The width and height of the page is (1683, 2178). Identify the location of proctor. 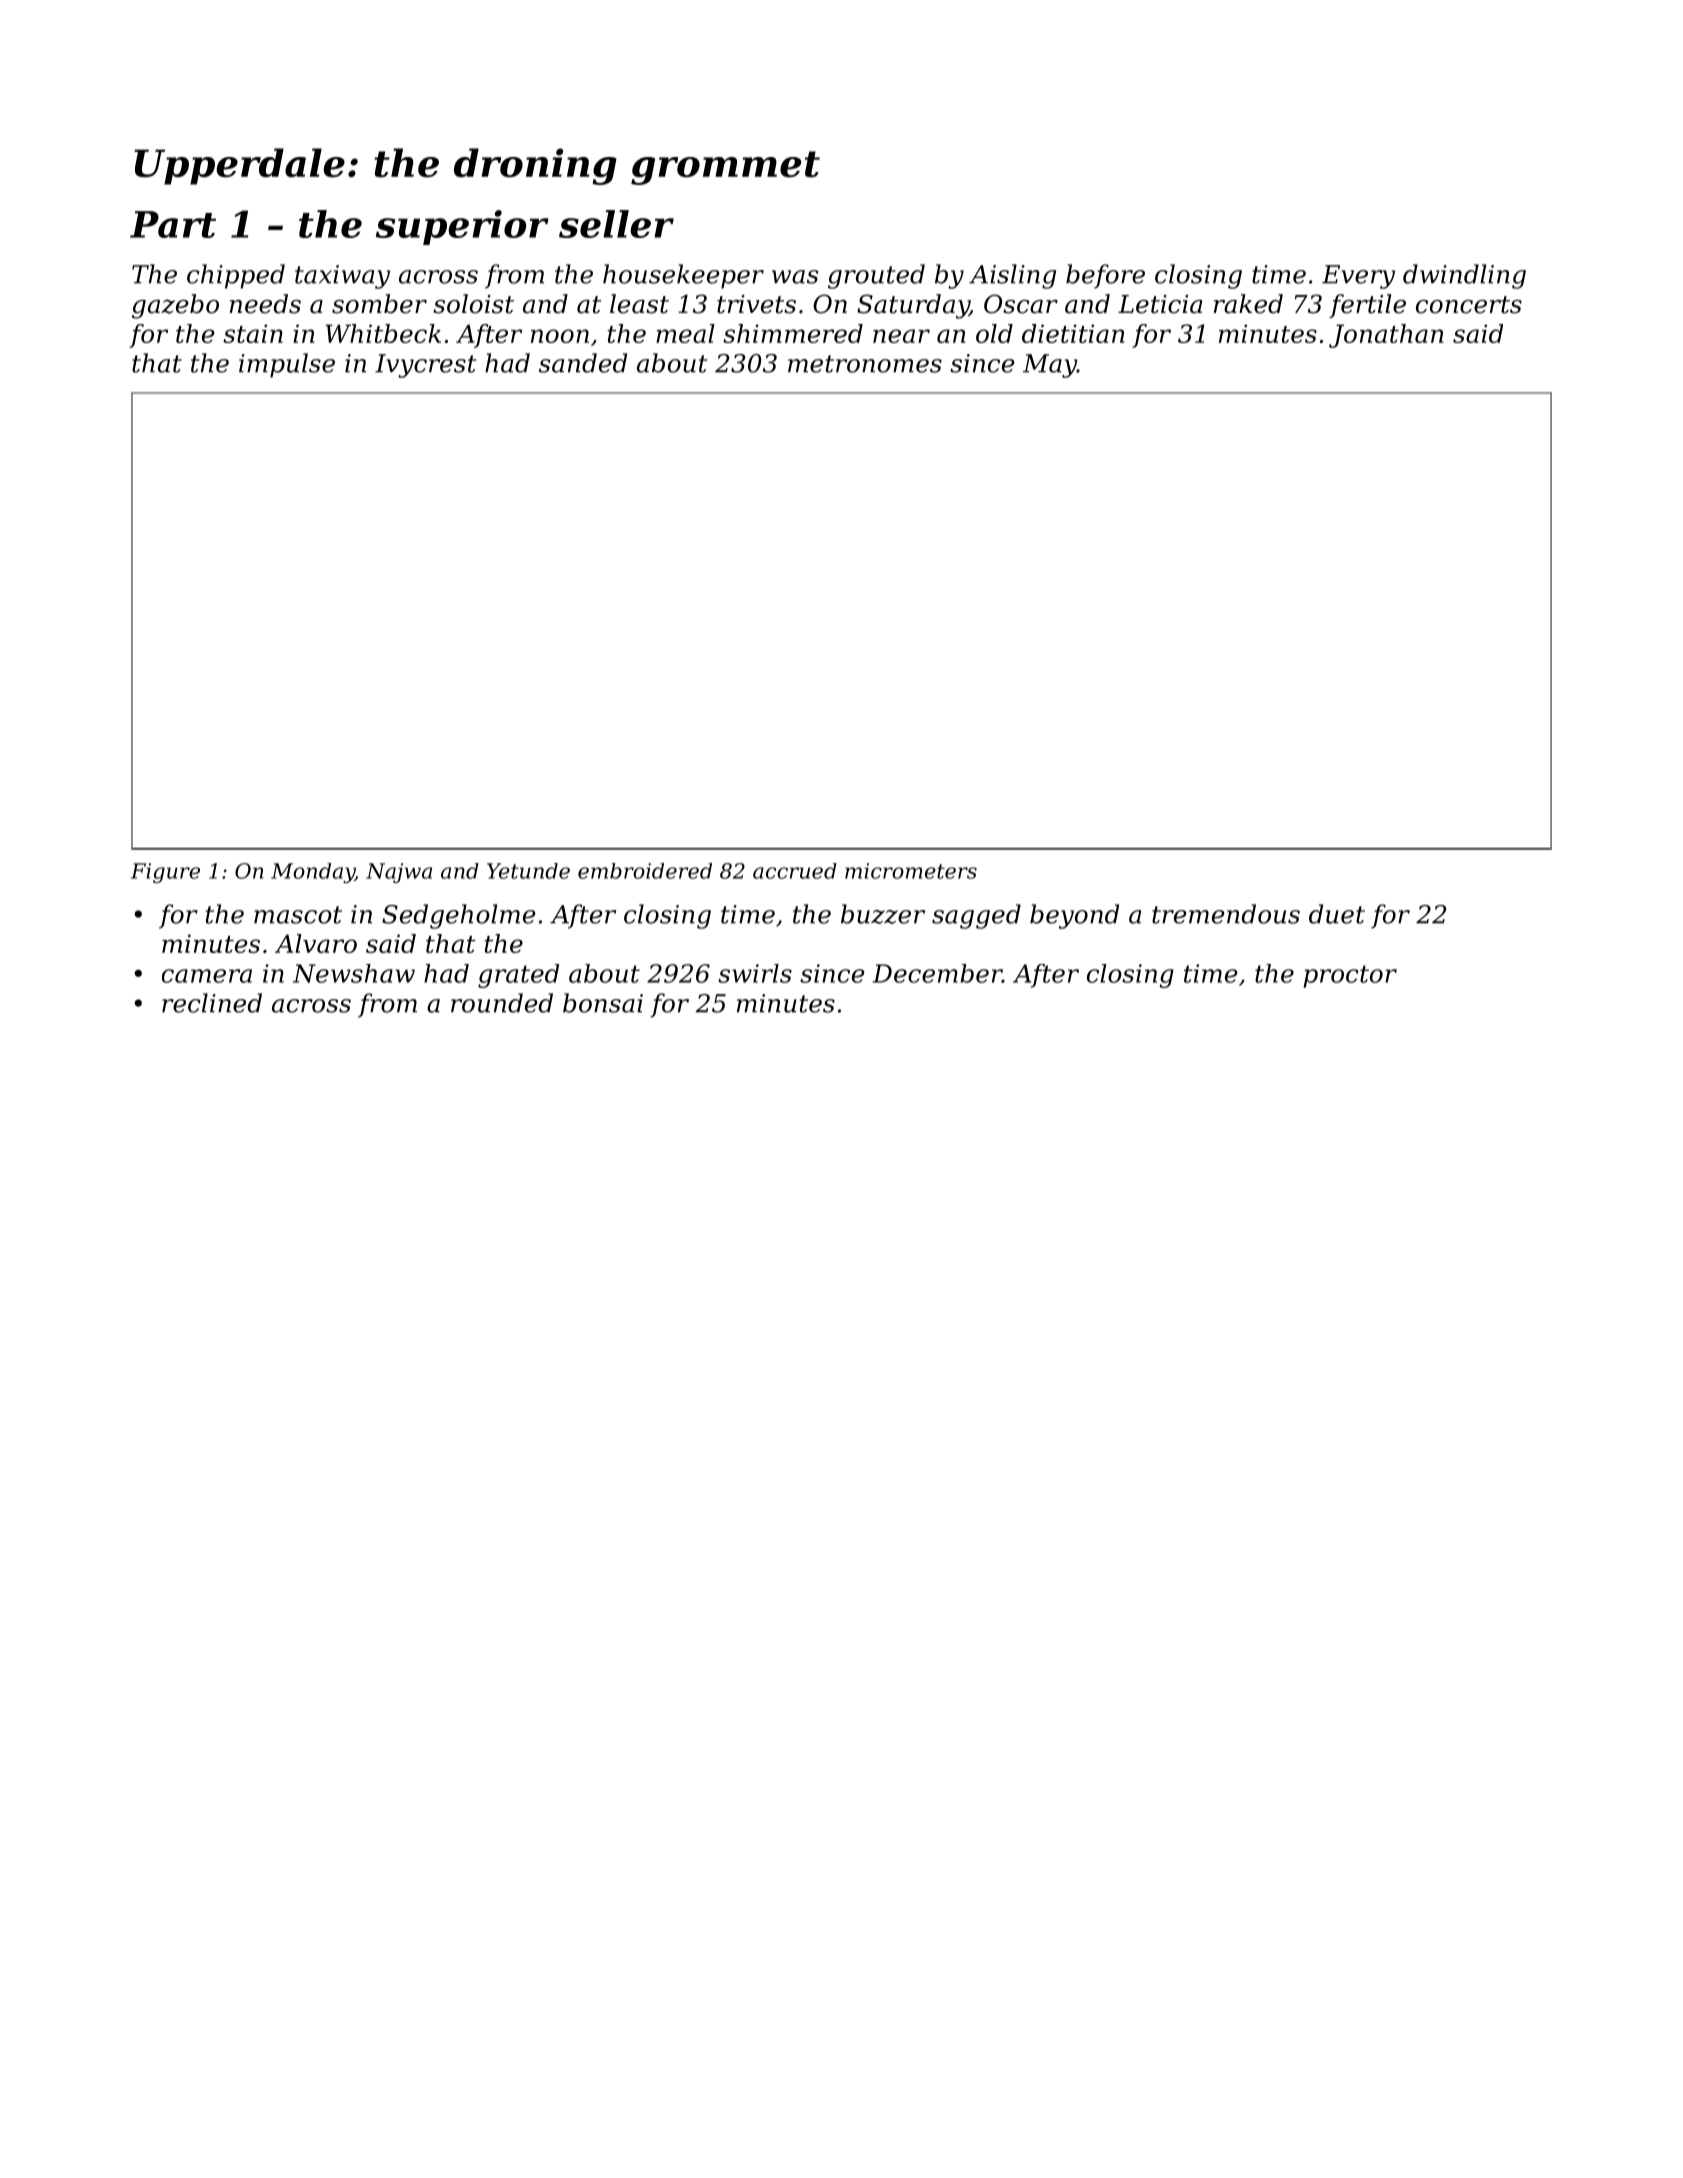
(1350, 976).
